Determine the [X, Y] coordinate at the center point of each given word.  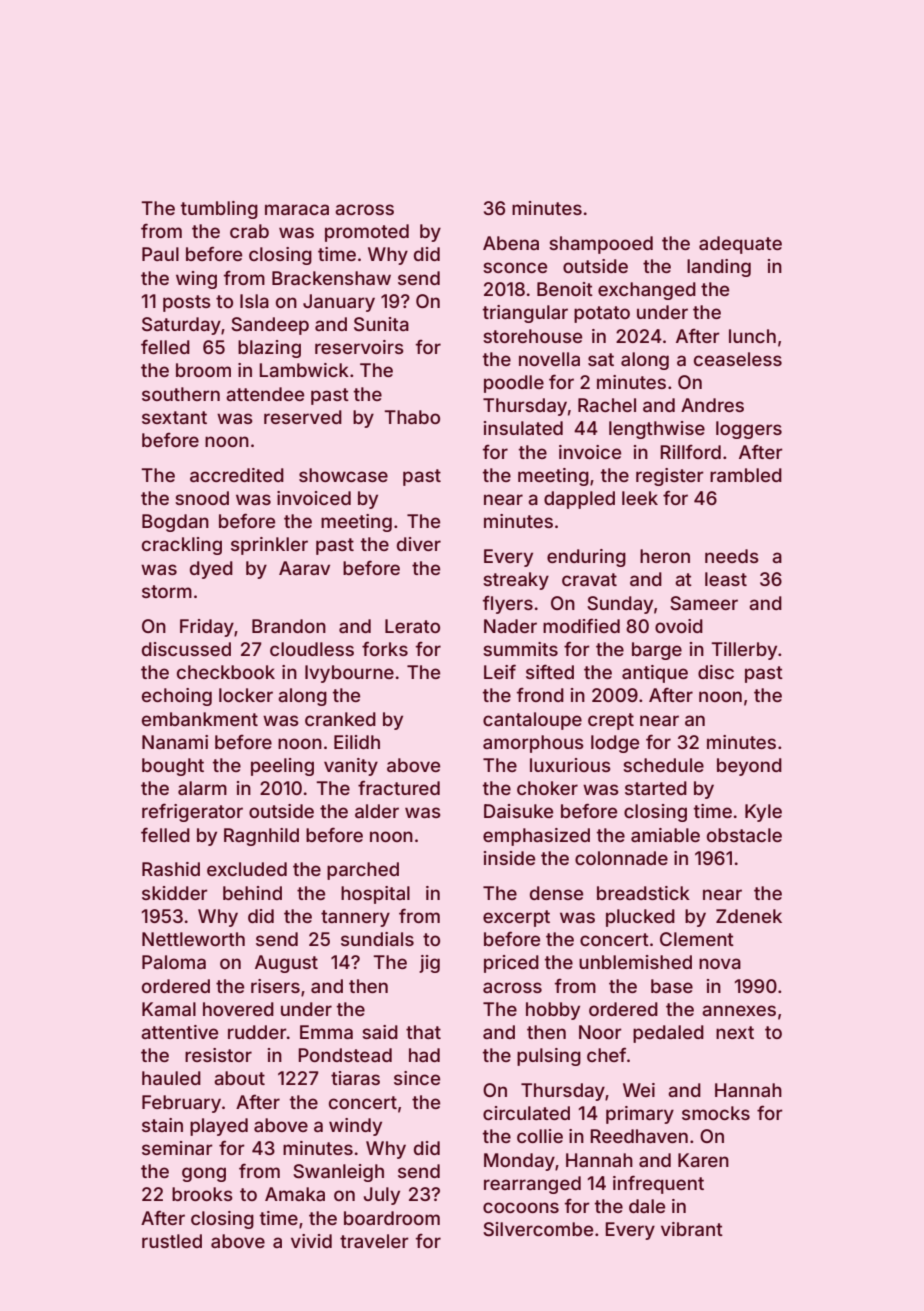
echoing [177, 697]
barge [657, 651]
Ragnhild [261, 837]
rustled [172, 1241]
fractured [399, 787]
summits [520, 649]
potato [602, 314]
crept [611, 721]
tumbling [219, 210]
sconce [515, 267]
